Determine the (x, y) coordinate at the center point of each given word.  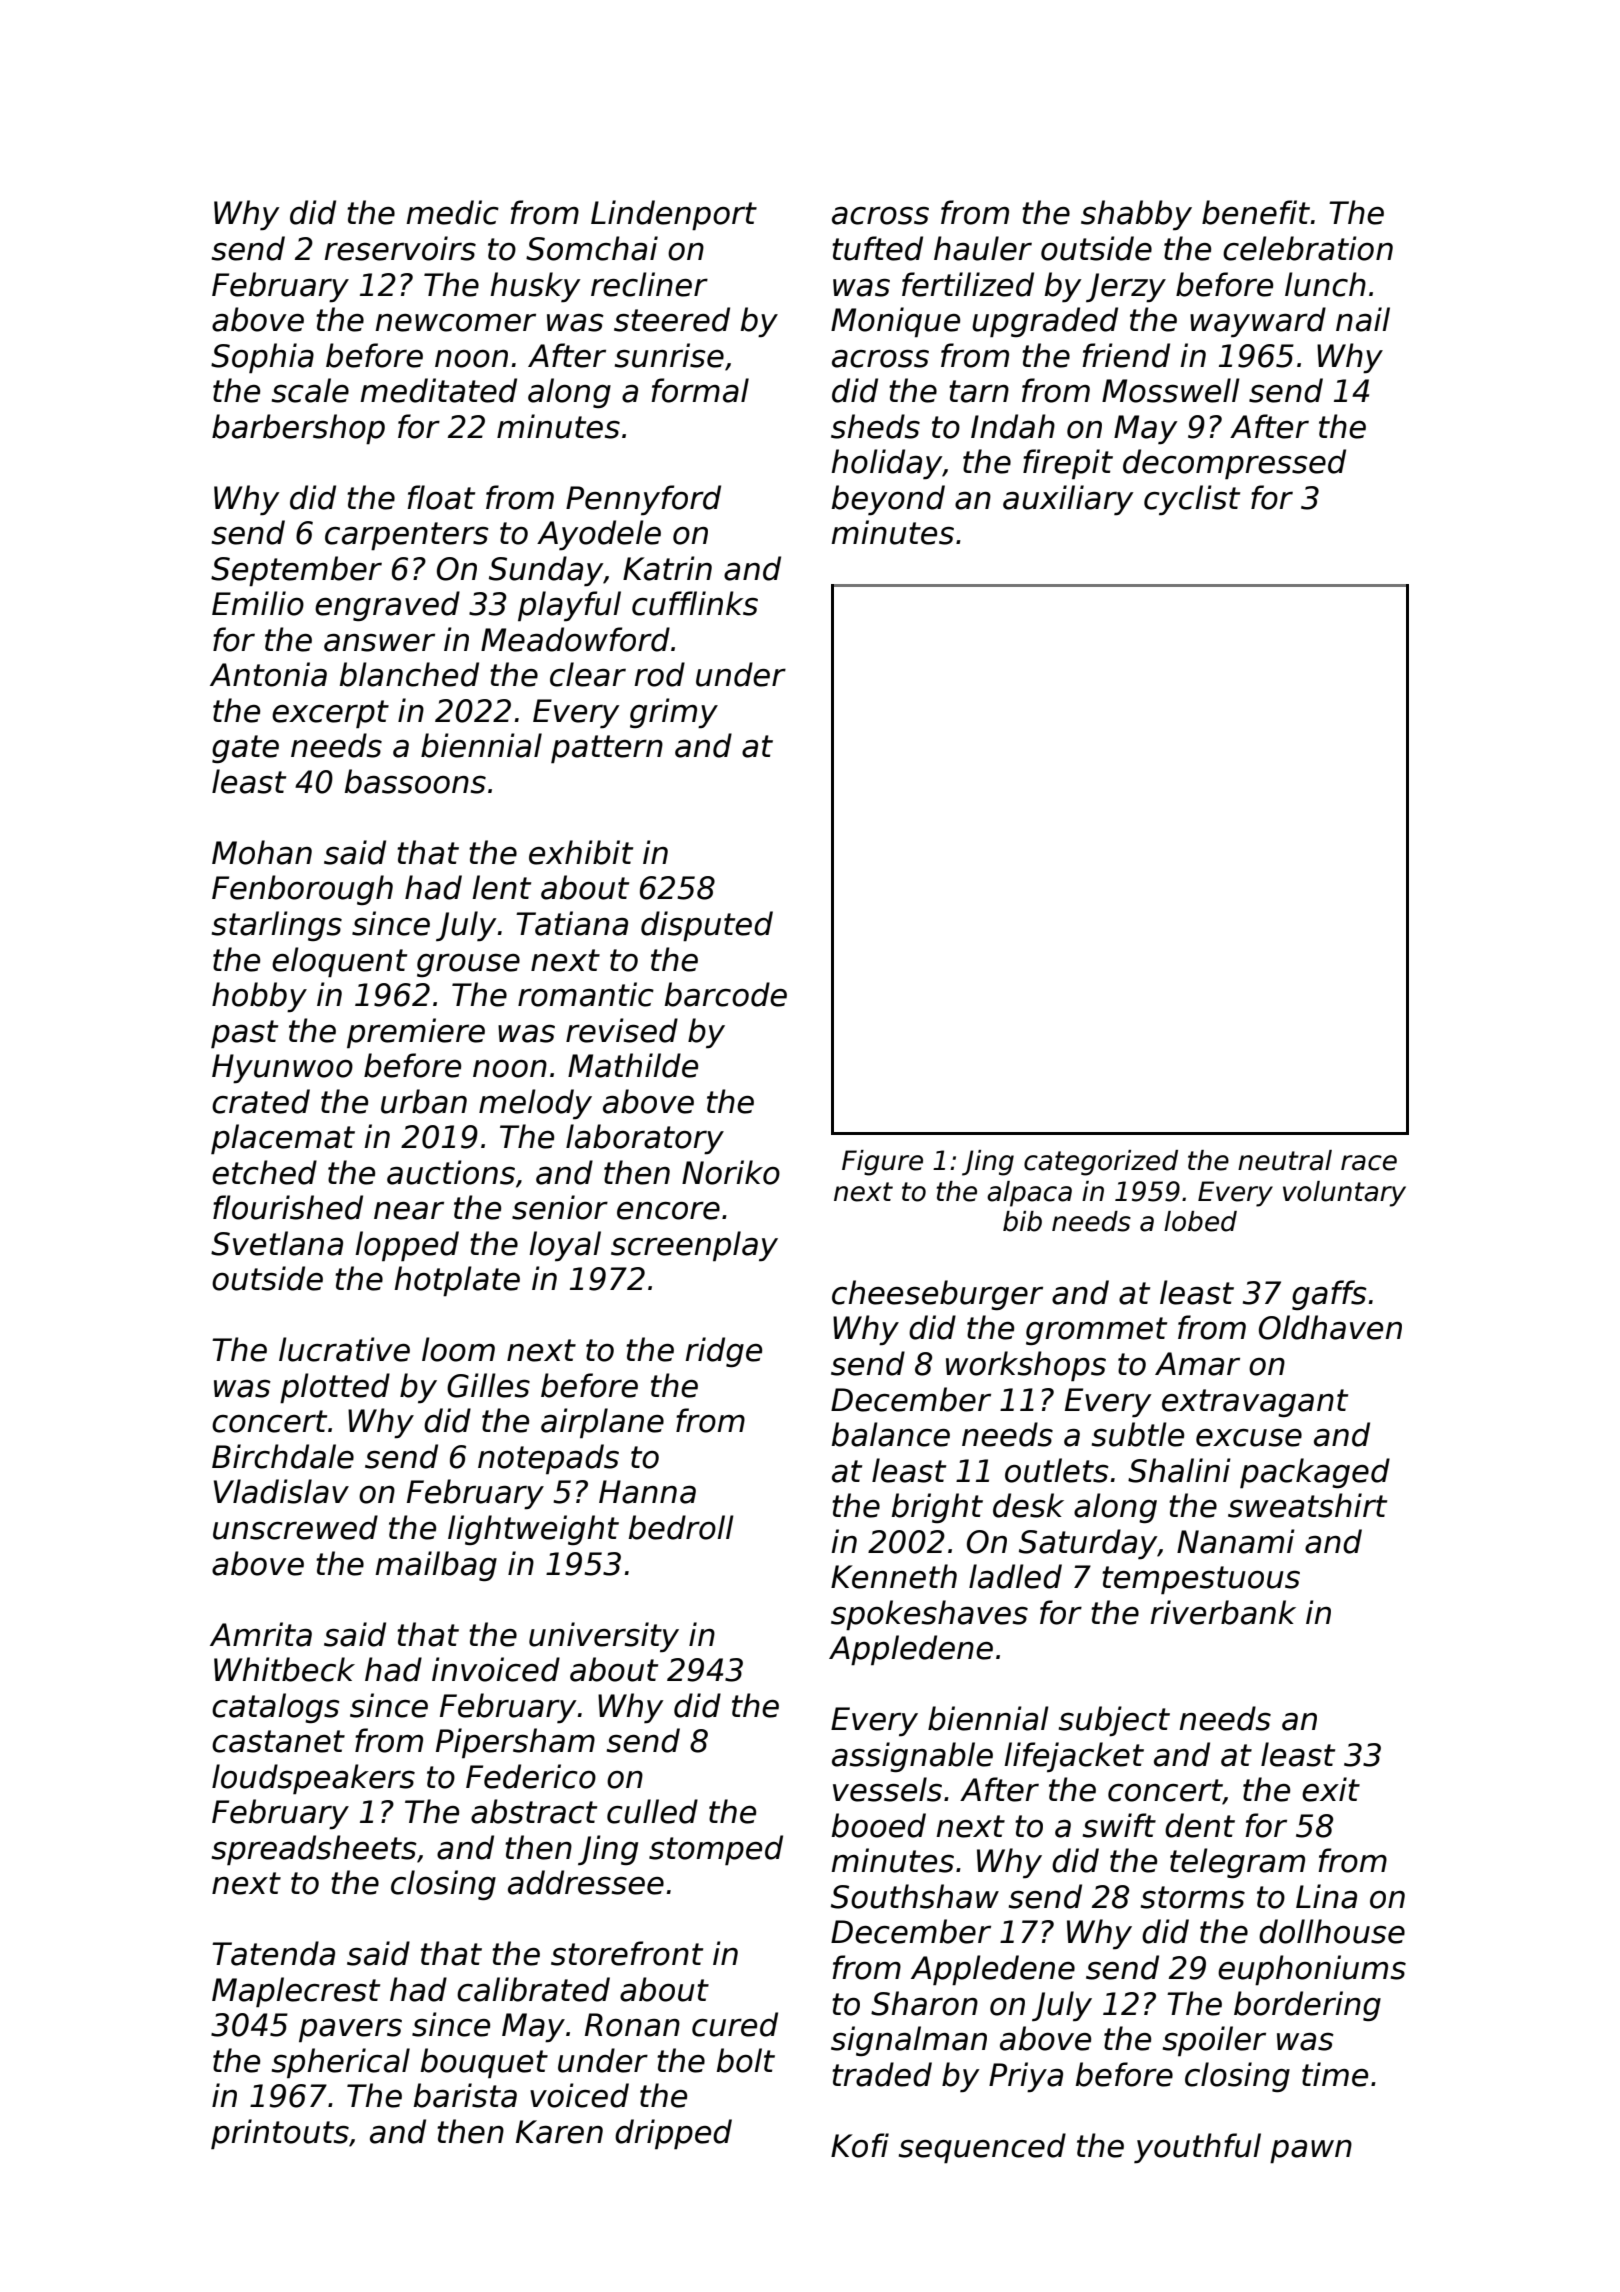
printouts (280, 2134)
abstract (534, 1811)
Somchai (592, 248)
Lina (1326, 1896)
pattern (607, 749)
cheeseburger (937, 1295)
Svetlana (277, 1243)
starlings (277, 926)
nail (1363, 319)
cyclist (1192, 500)
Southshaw (915, 1896)
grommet (1096, 1331)
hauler (983, 248)
